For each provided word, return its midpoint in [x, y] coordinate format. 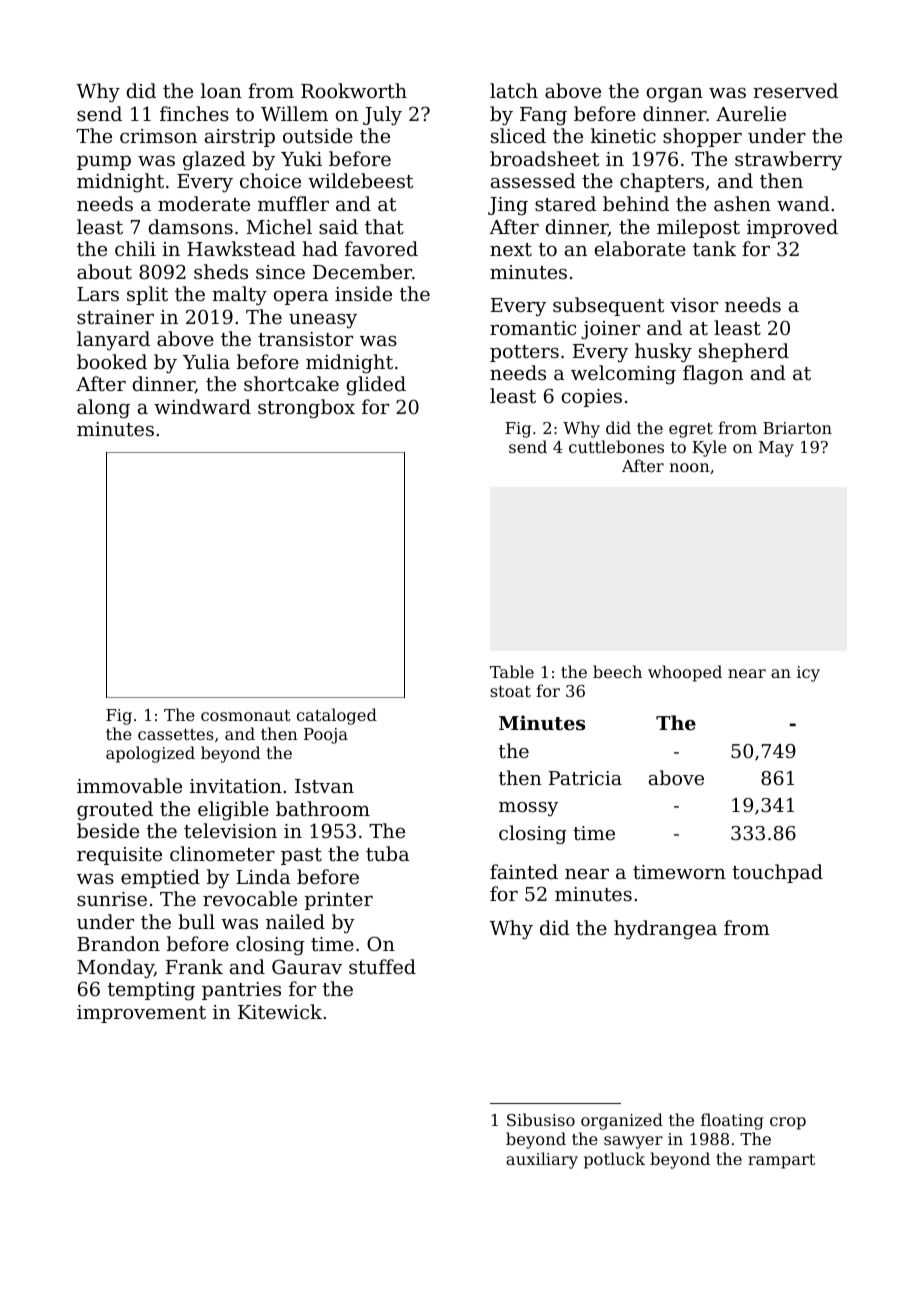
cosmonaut [246, 715]
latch [514, 90]
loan [221, 90]
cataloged [337, 716]
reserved [795, 90]
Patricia [585, 778]
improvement [141, 1014]
